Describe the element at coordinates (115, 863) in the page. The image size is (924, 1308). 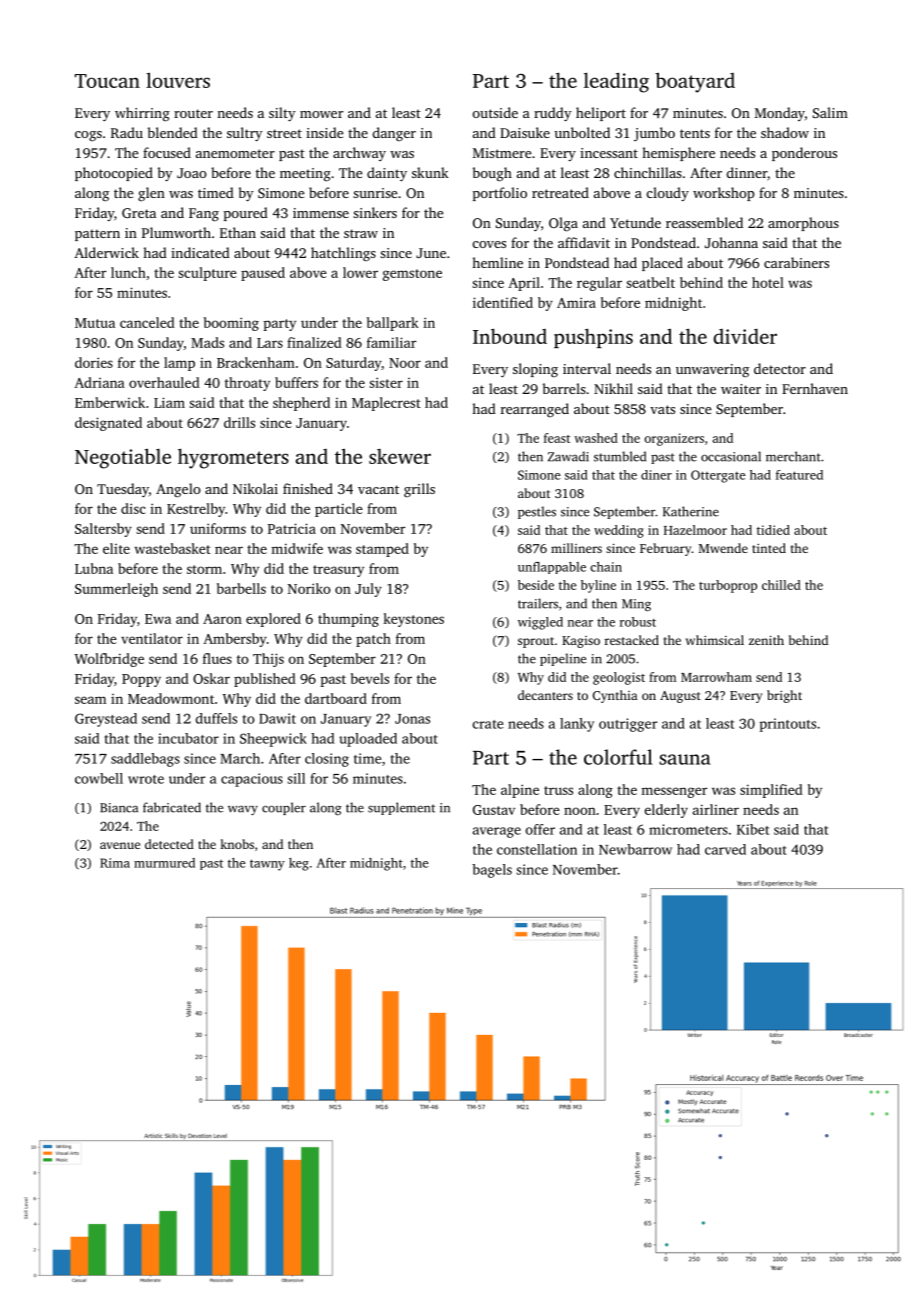
I see `Rima` at that location.
